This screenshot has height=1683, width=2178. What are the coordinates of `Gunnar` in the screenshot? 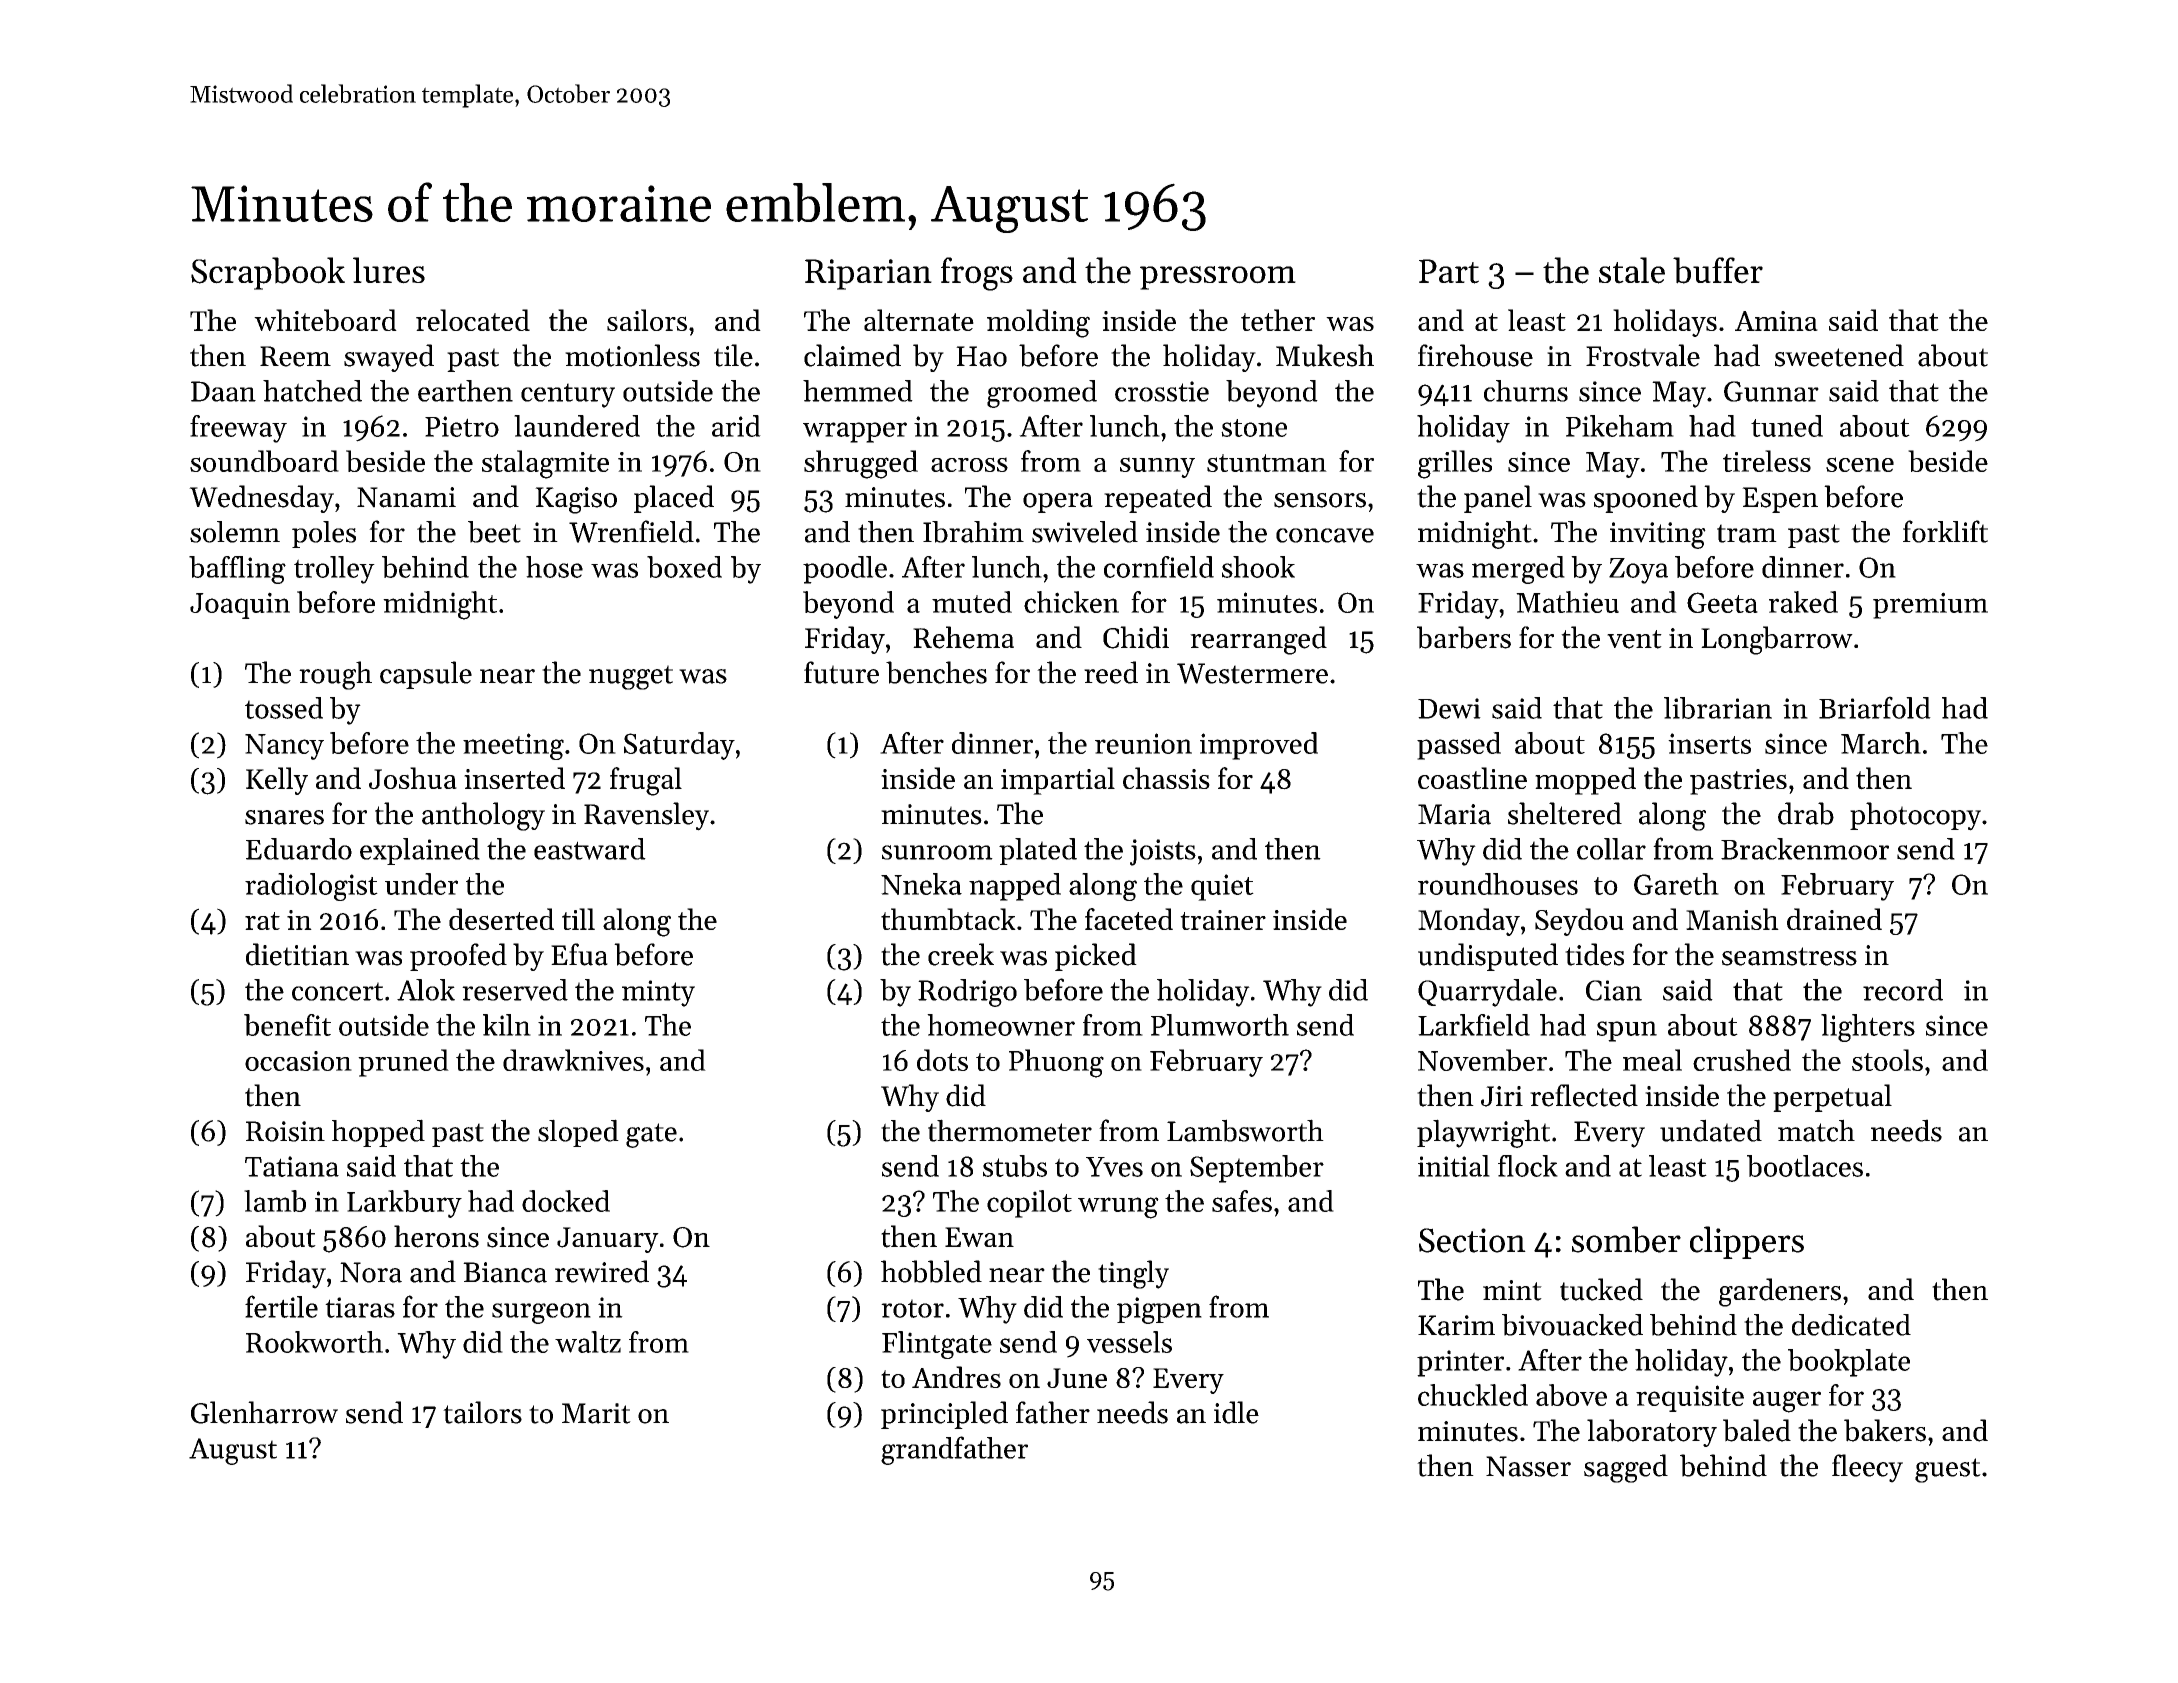 It's located at (1771, 391).
